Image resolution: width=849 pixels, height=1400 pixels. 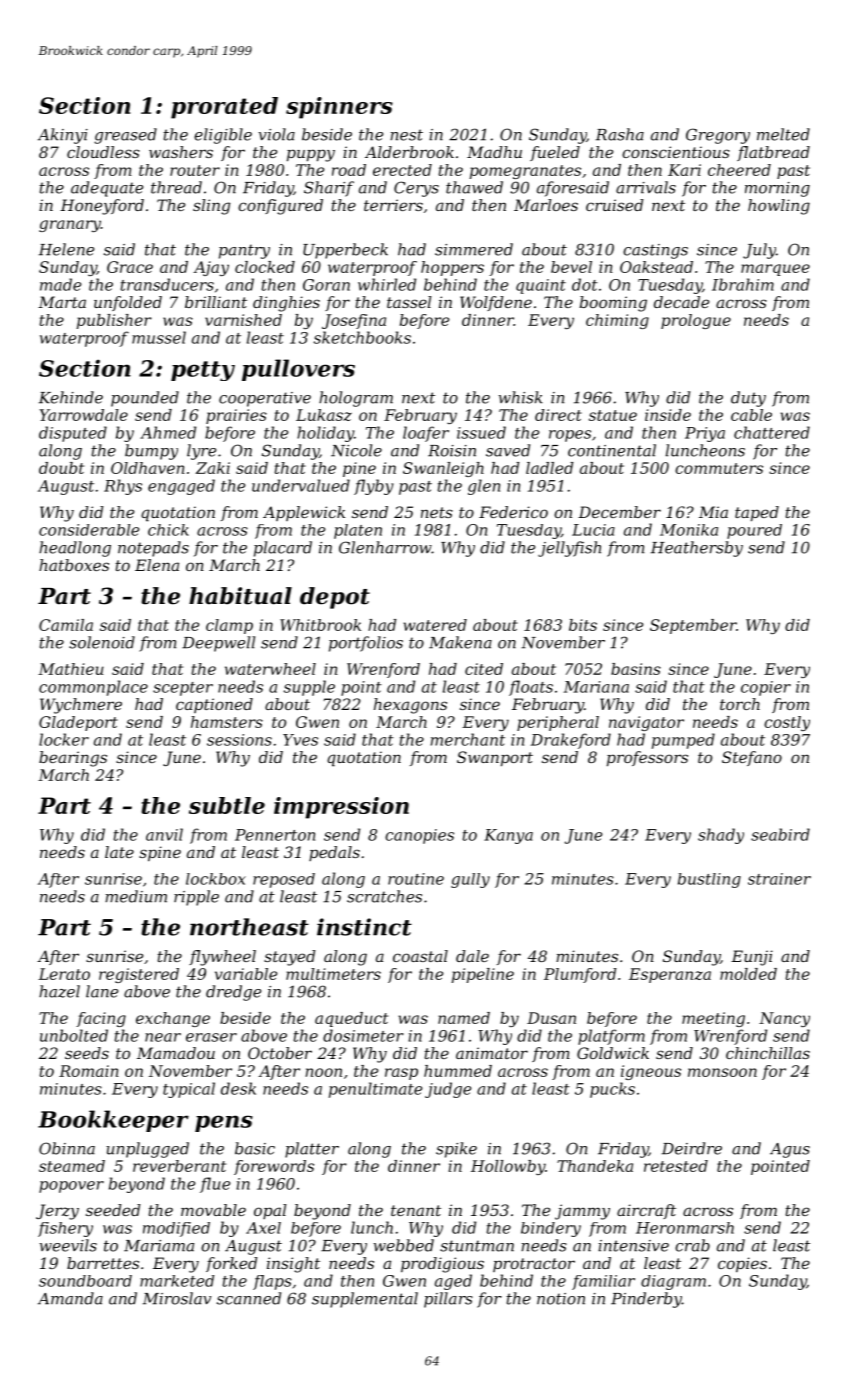 I want to click on navigator, so click(x=646, y=723).
